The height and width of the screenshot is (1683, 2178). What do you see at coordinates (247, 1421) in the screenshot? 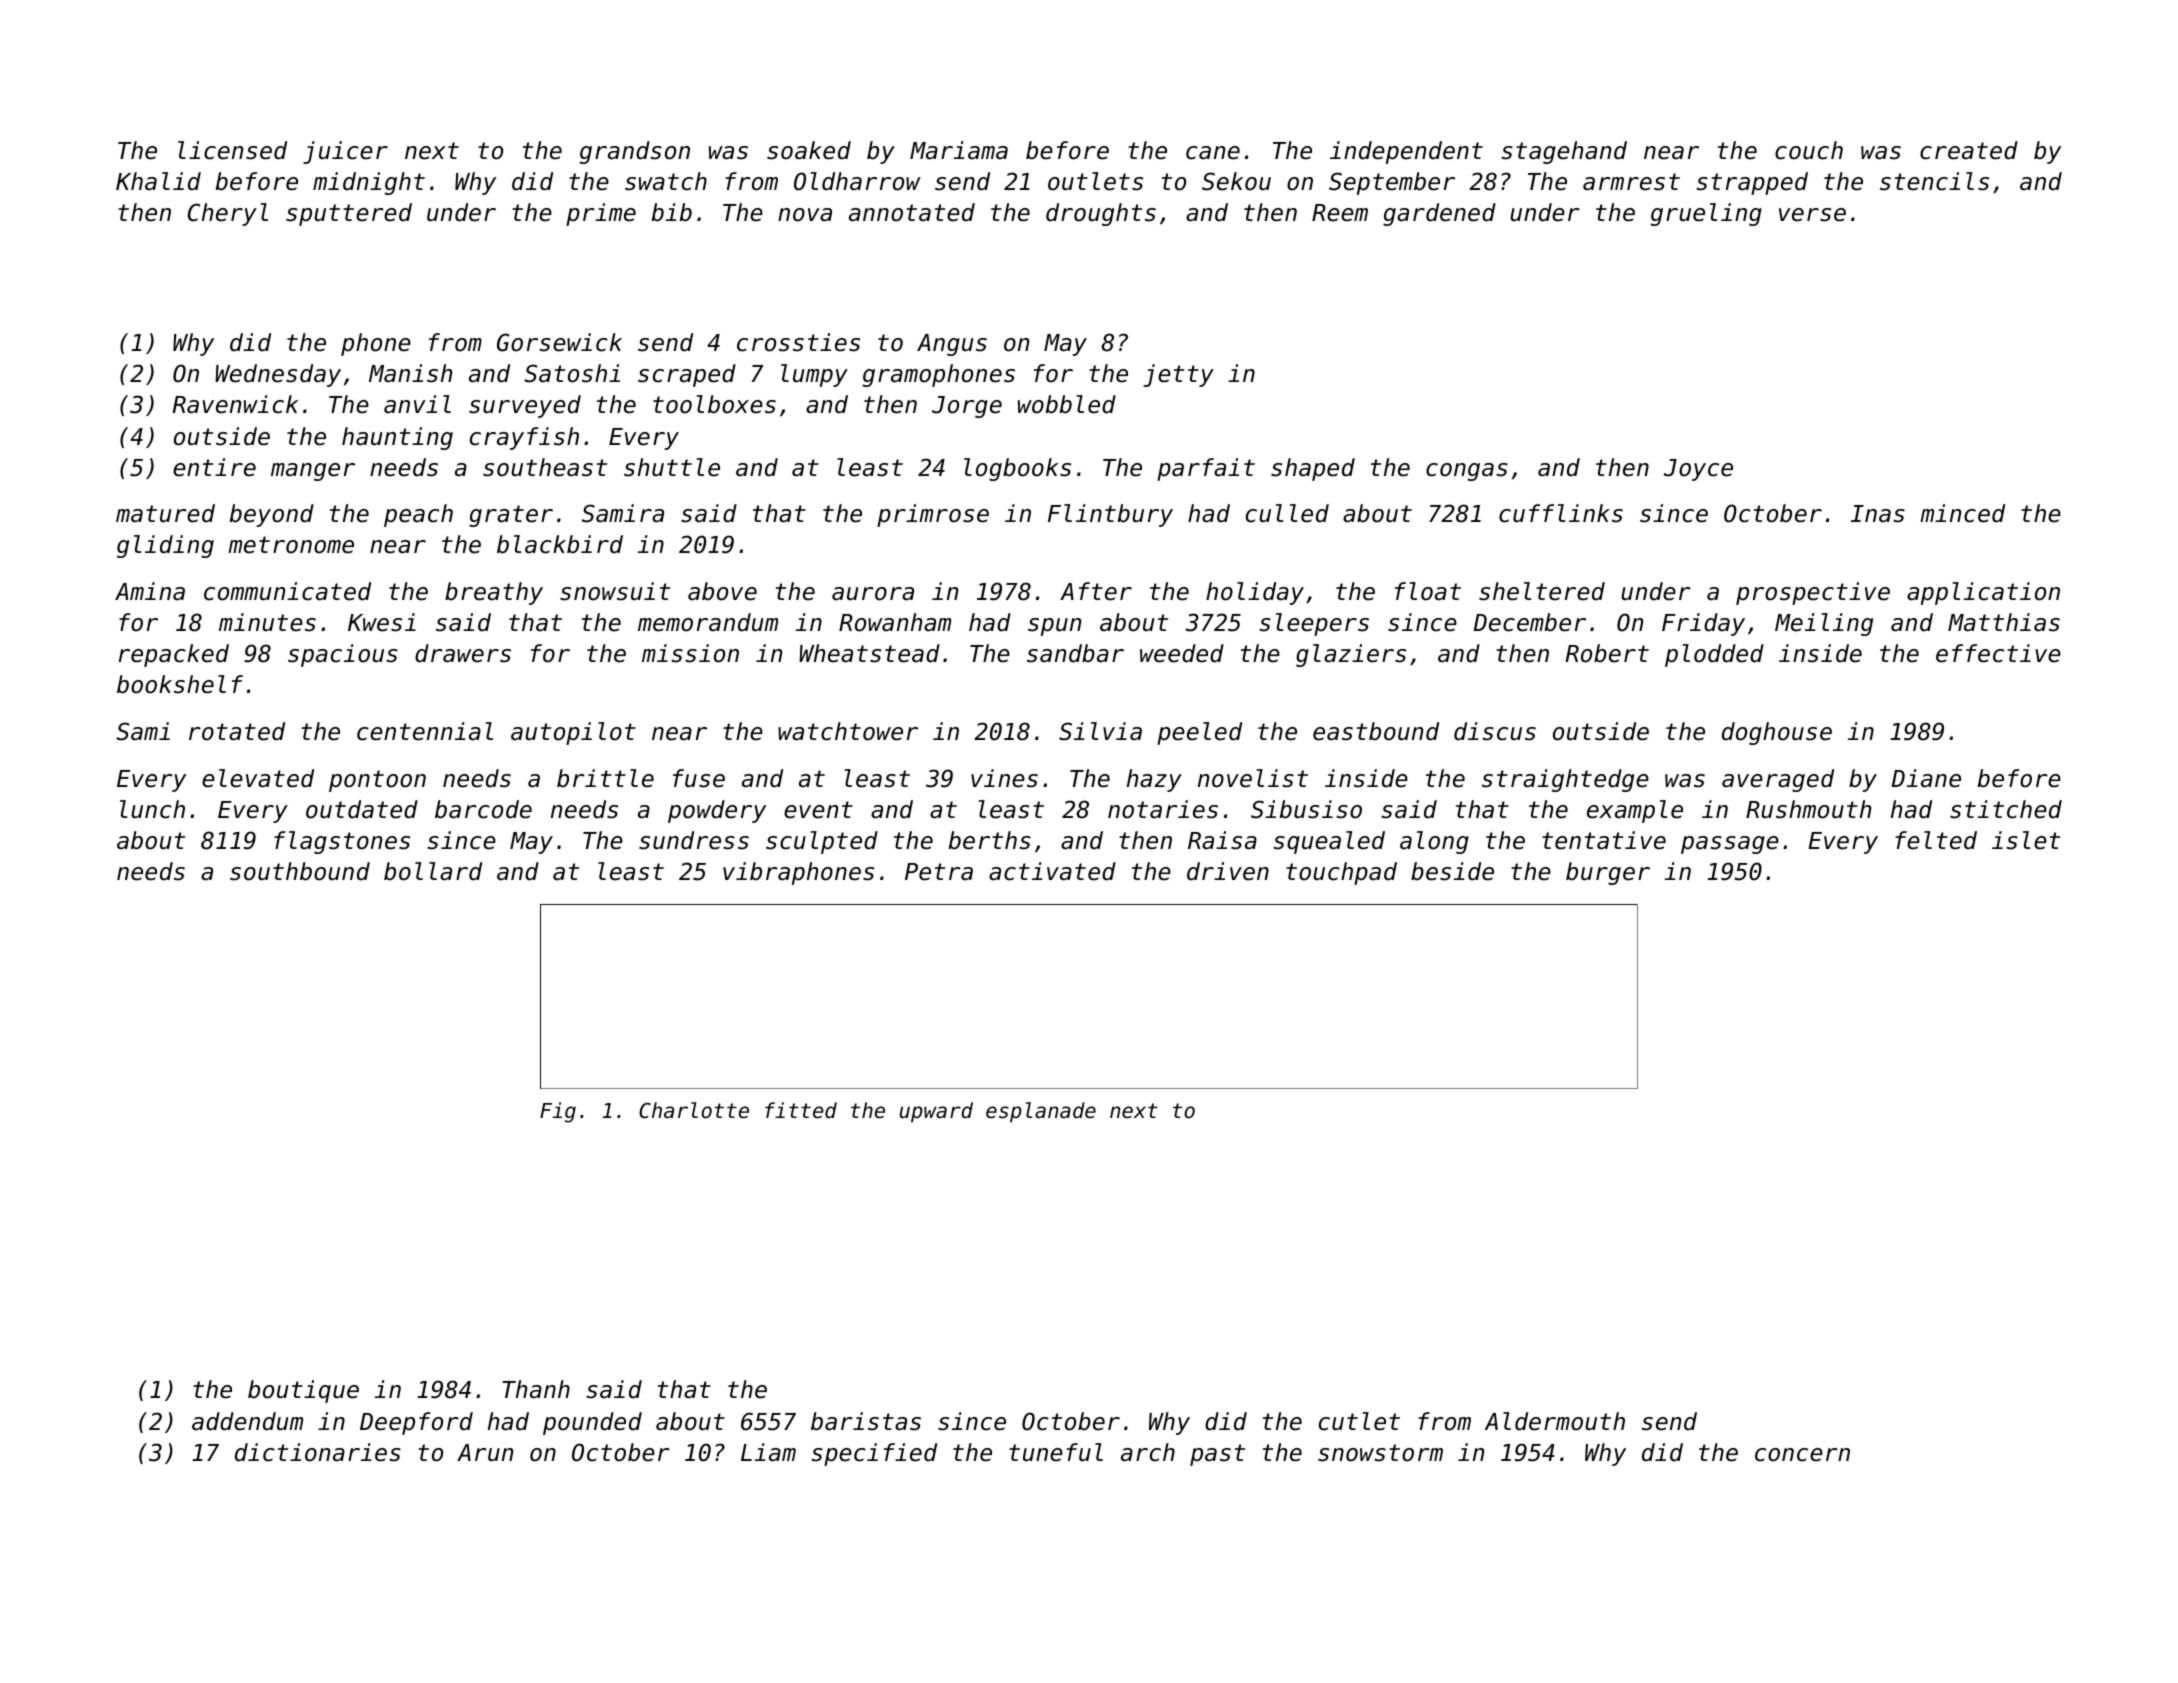
I see `addendum` at bounding box center [247, 1421].
